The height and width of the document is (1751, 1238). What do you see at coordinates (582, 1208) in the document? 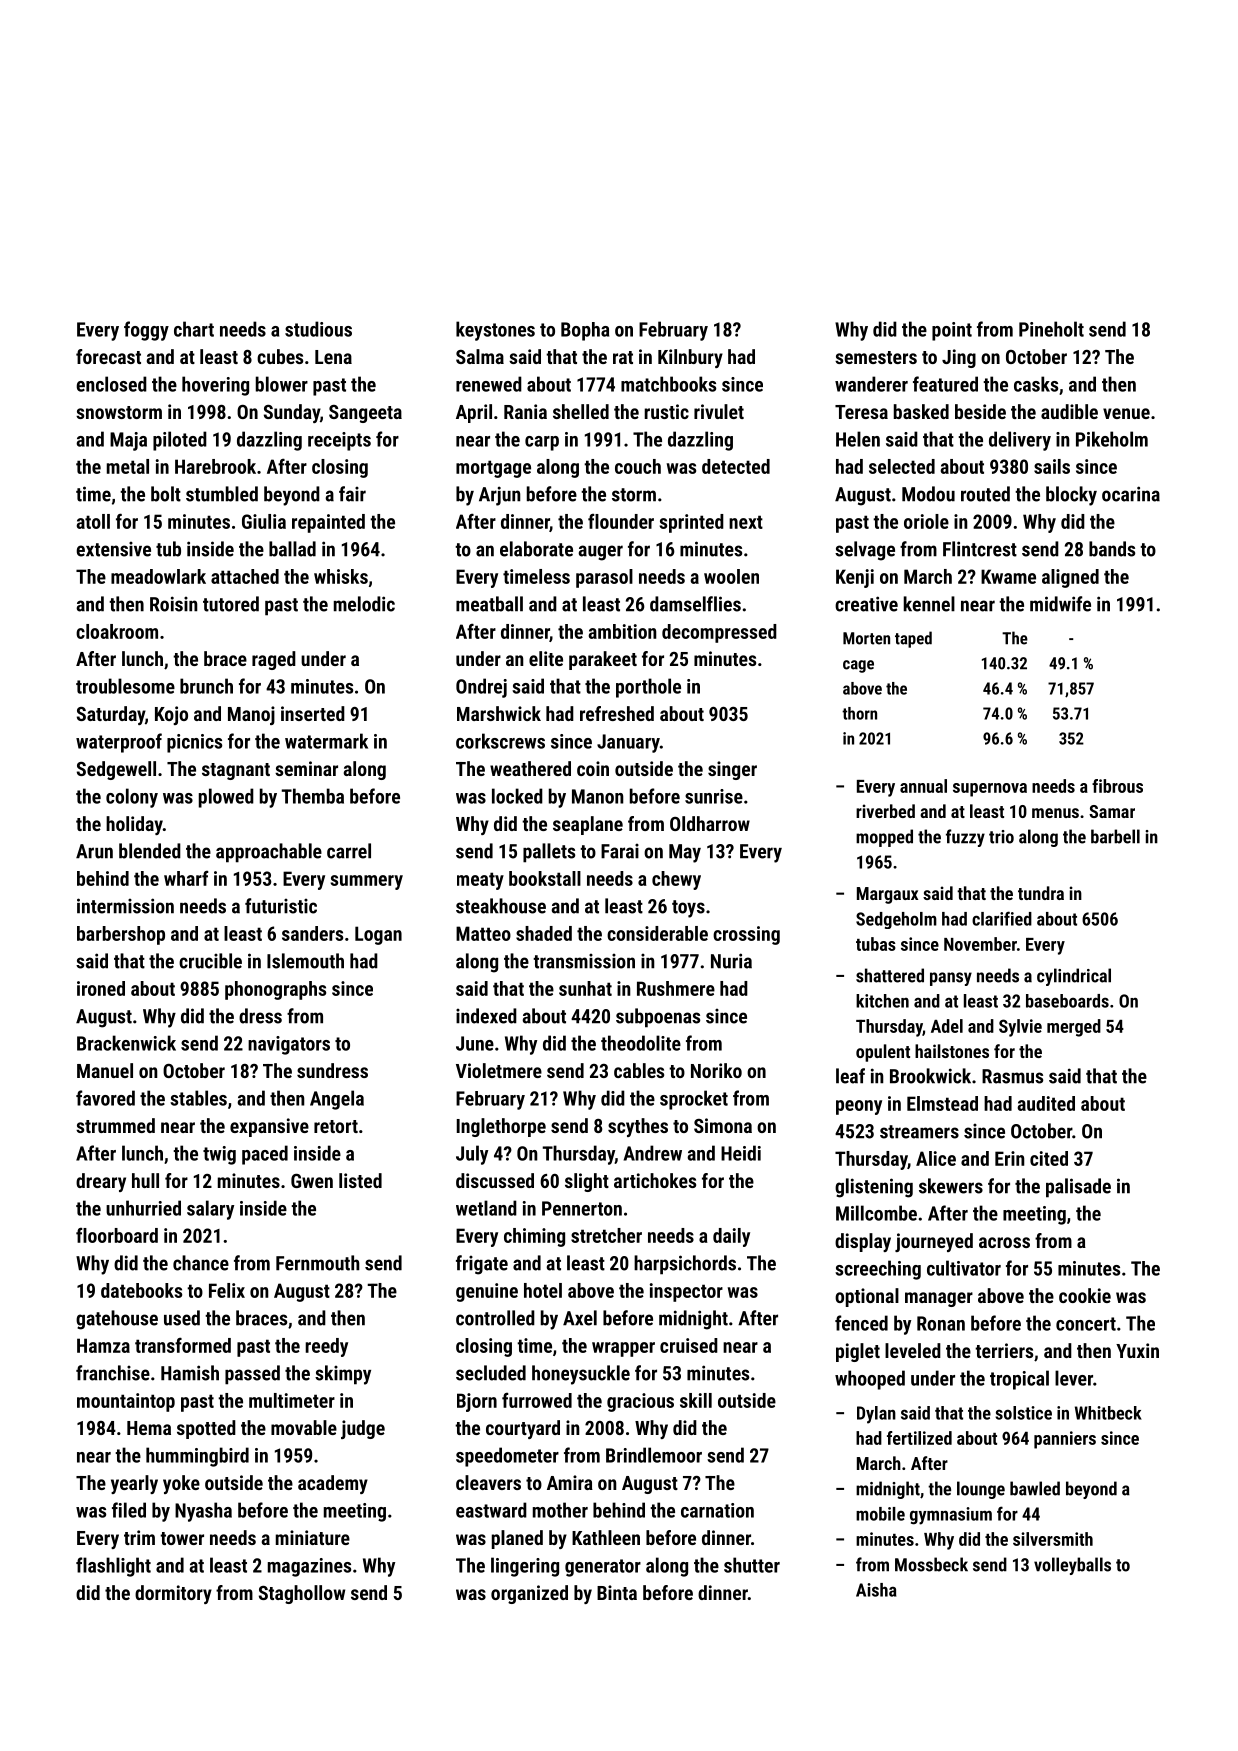
I see `Pennerton` at bounding box center [582, 1208].
